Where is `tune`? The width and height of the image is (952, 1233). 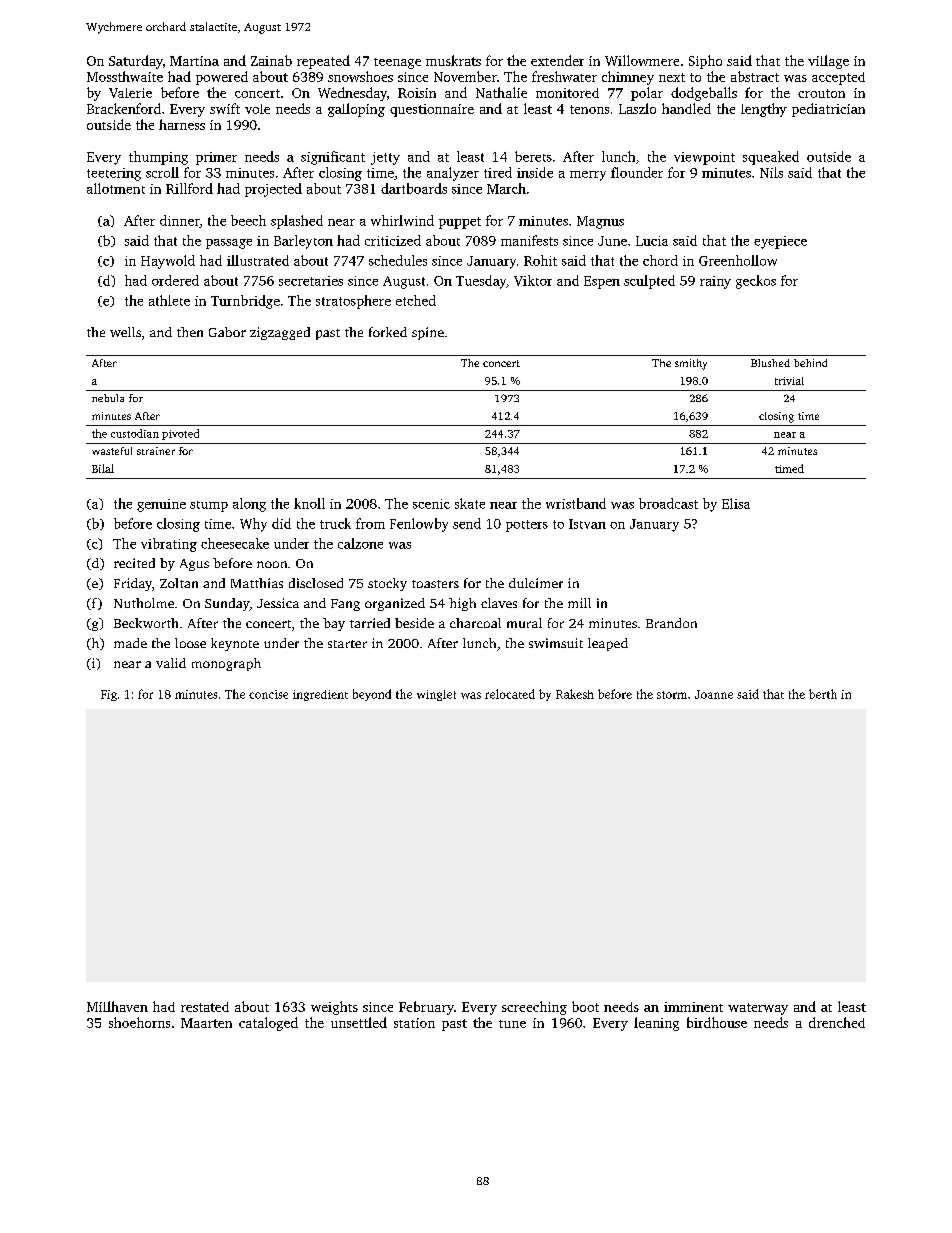
tune is located at coordinates (512, 1024).
